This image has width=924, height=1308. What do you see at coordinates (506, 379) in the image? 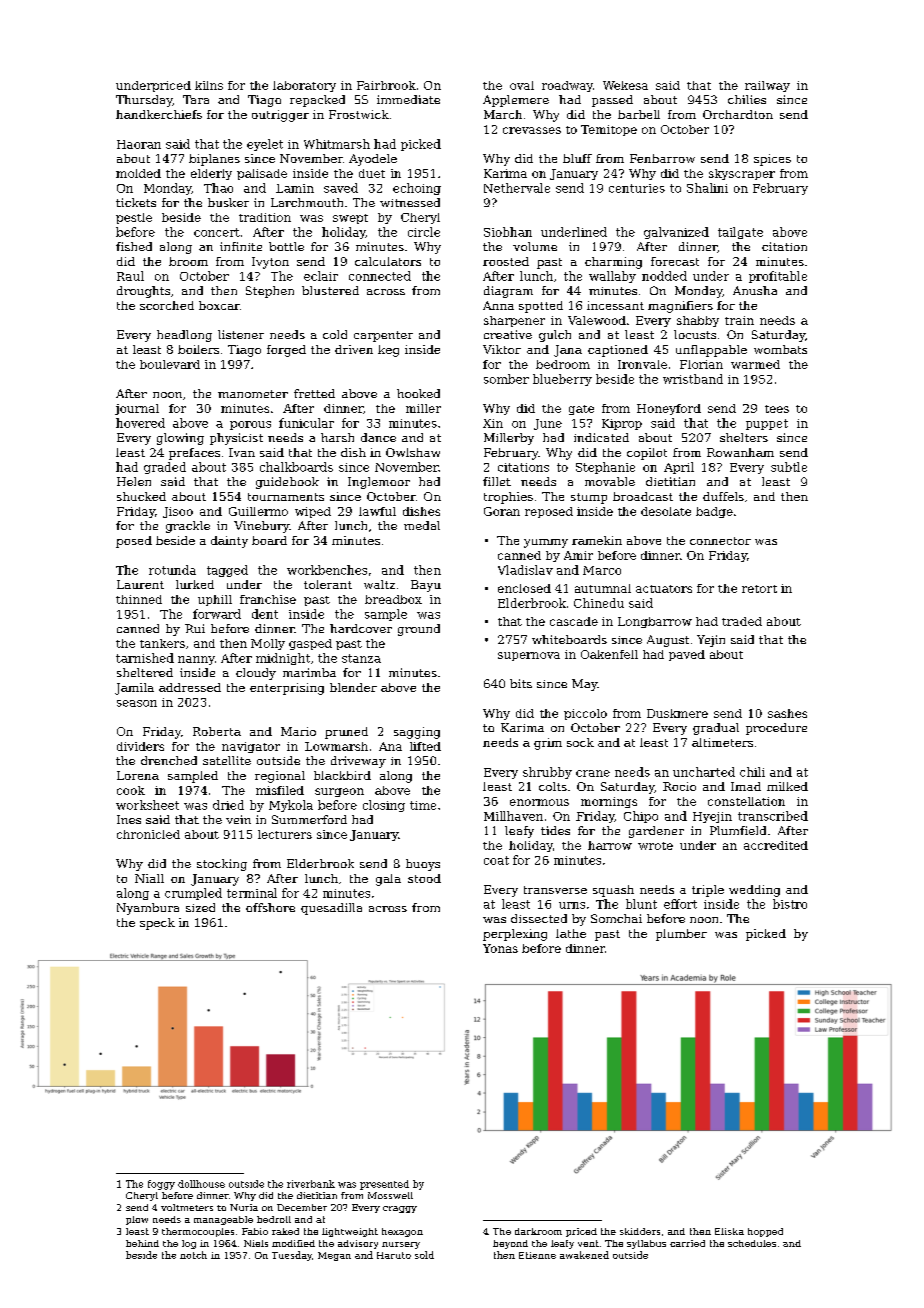
I see `somber` at bounding box center [506, 379].
